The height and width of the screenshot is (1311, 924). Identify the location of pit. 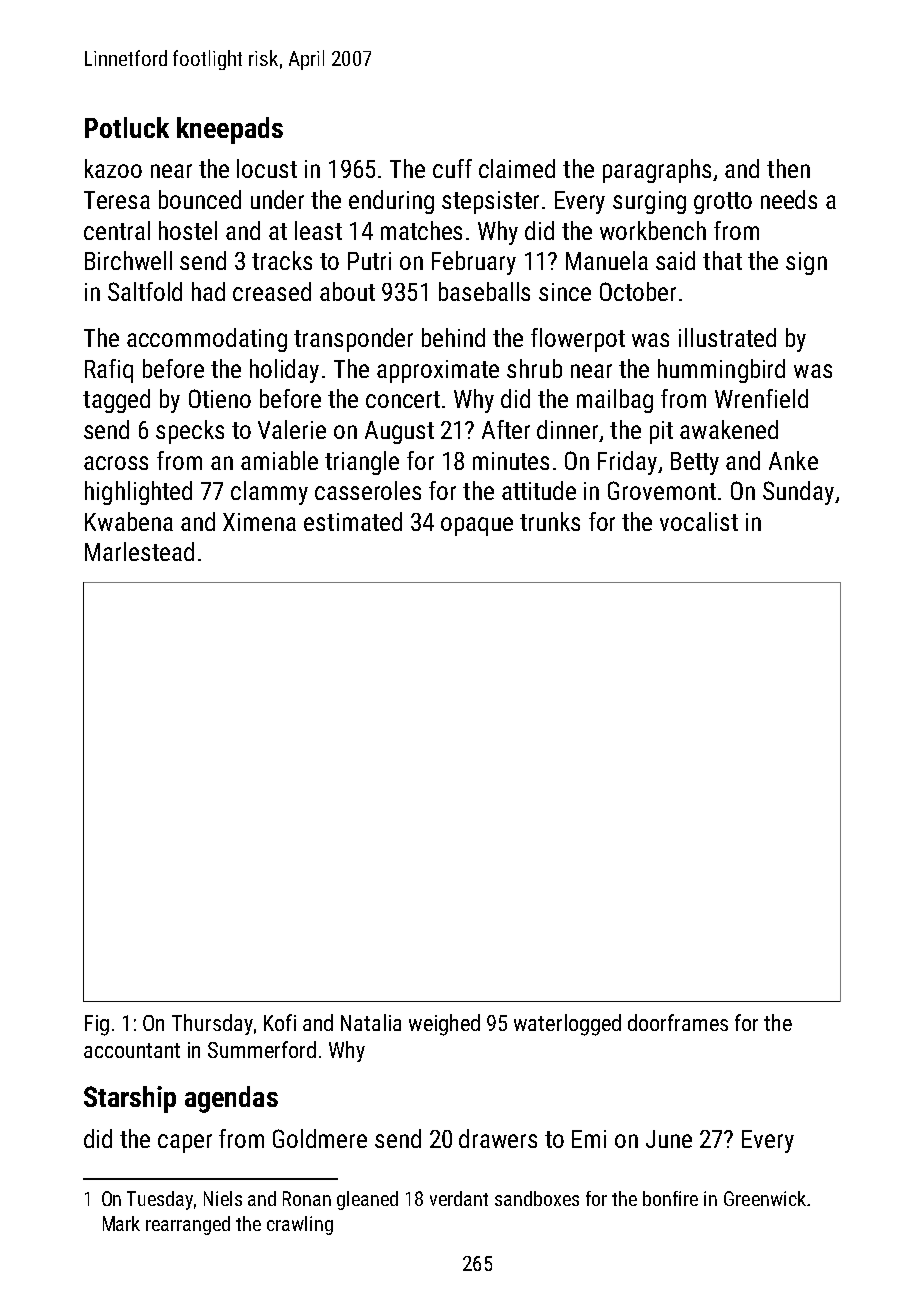
(661, 432).
